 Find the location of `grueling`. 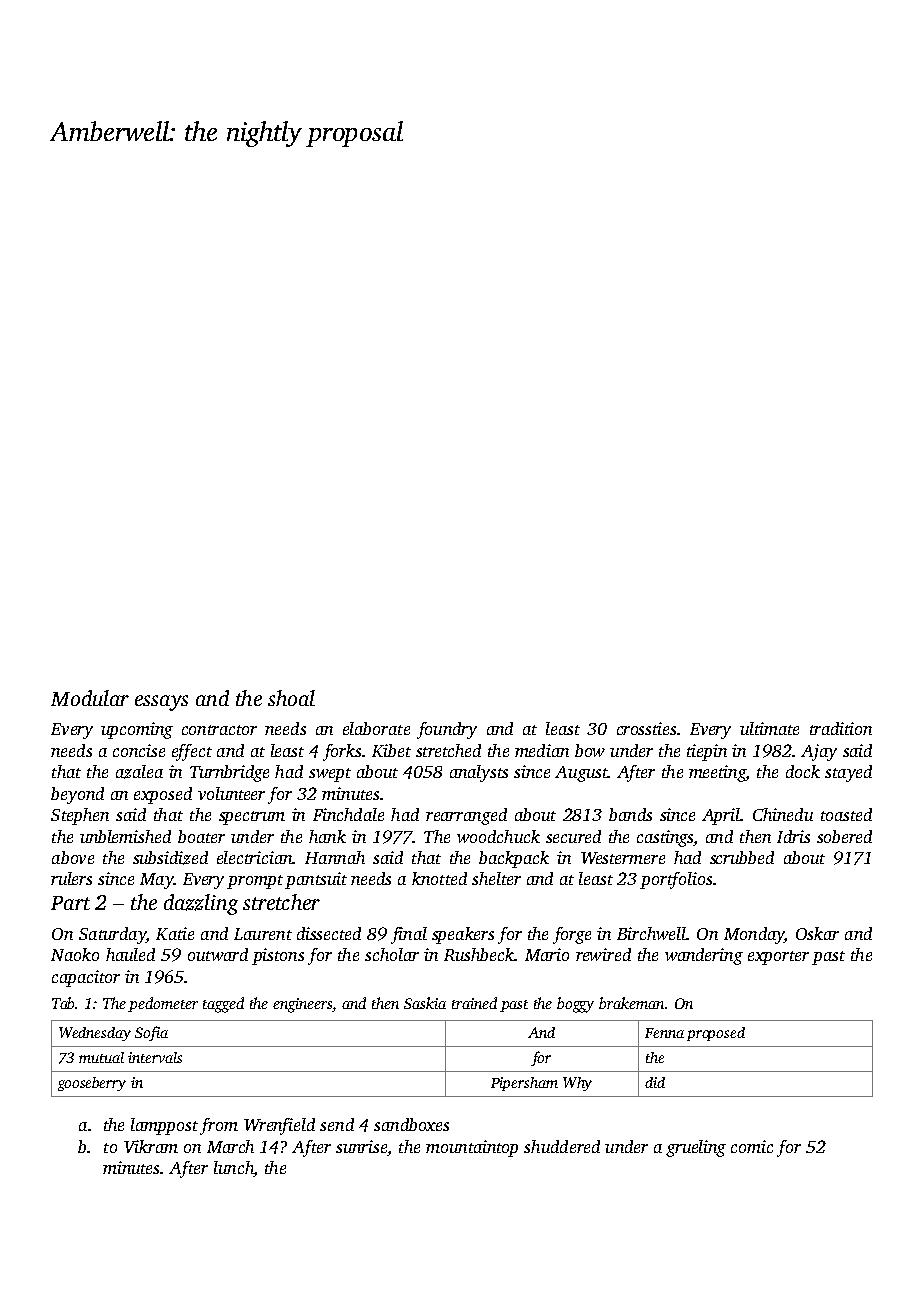

grueling is located at coordinates (696, 1148).
